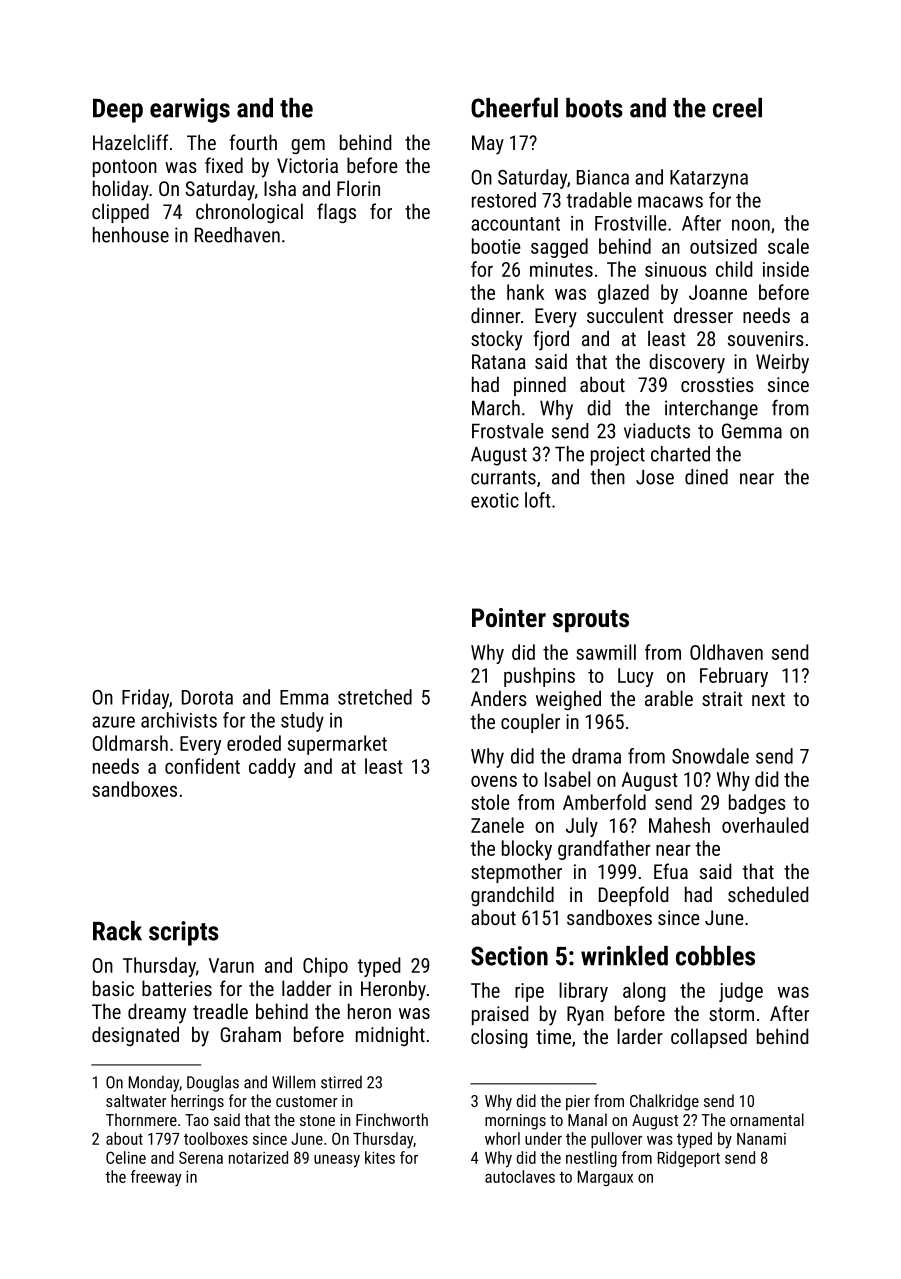 This screenshot has width=901, height=1279. I want to click on badges, so click(757, 804).
